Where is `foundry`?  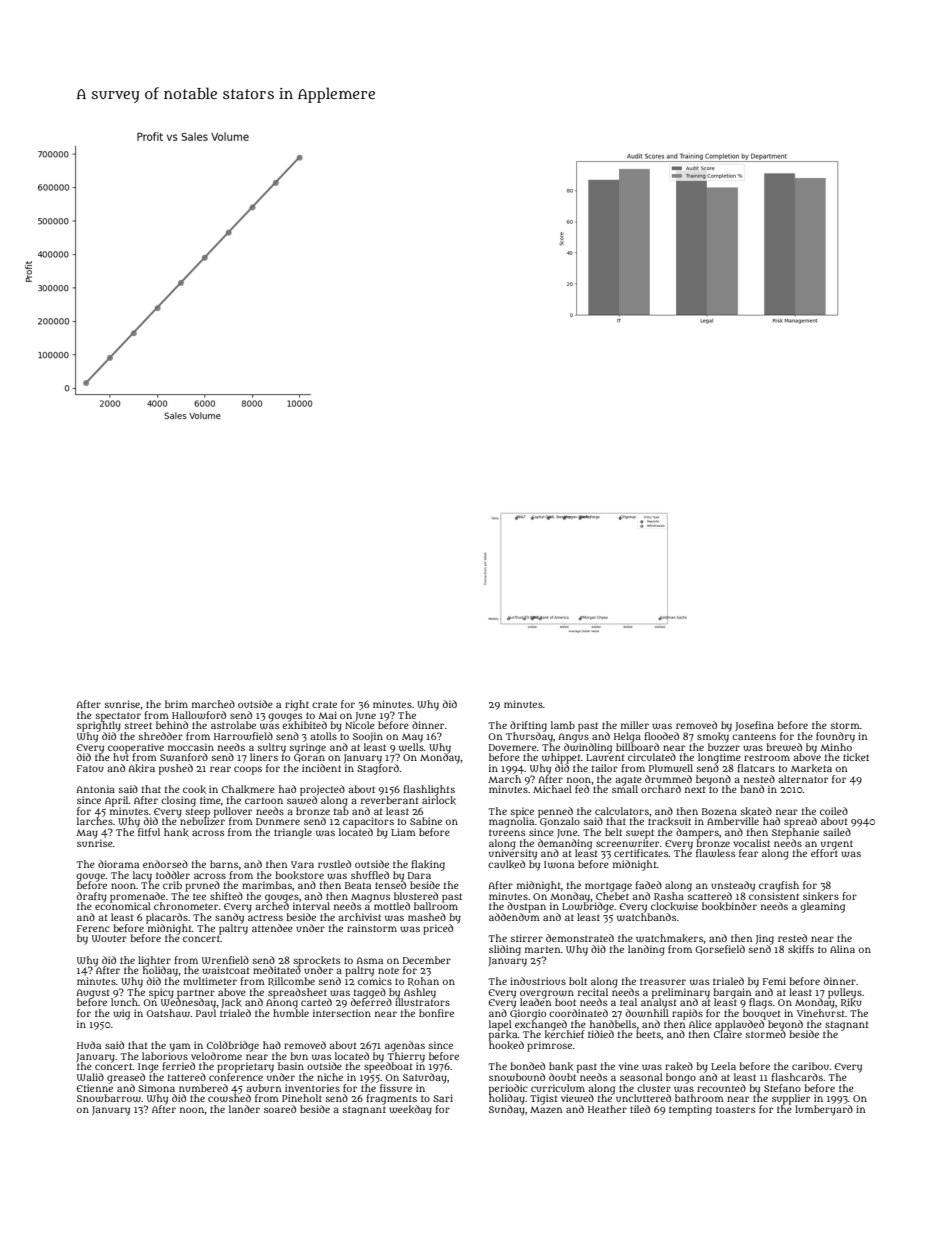
foundry is located at coordinates (835, 737).
